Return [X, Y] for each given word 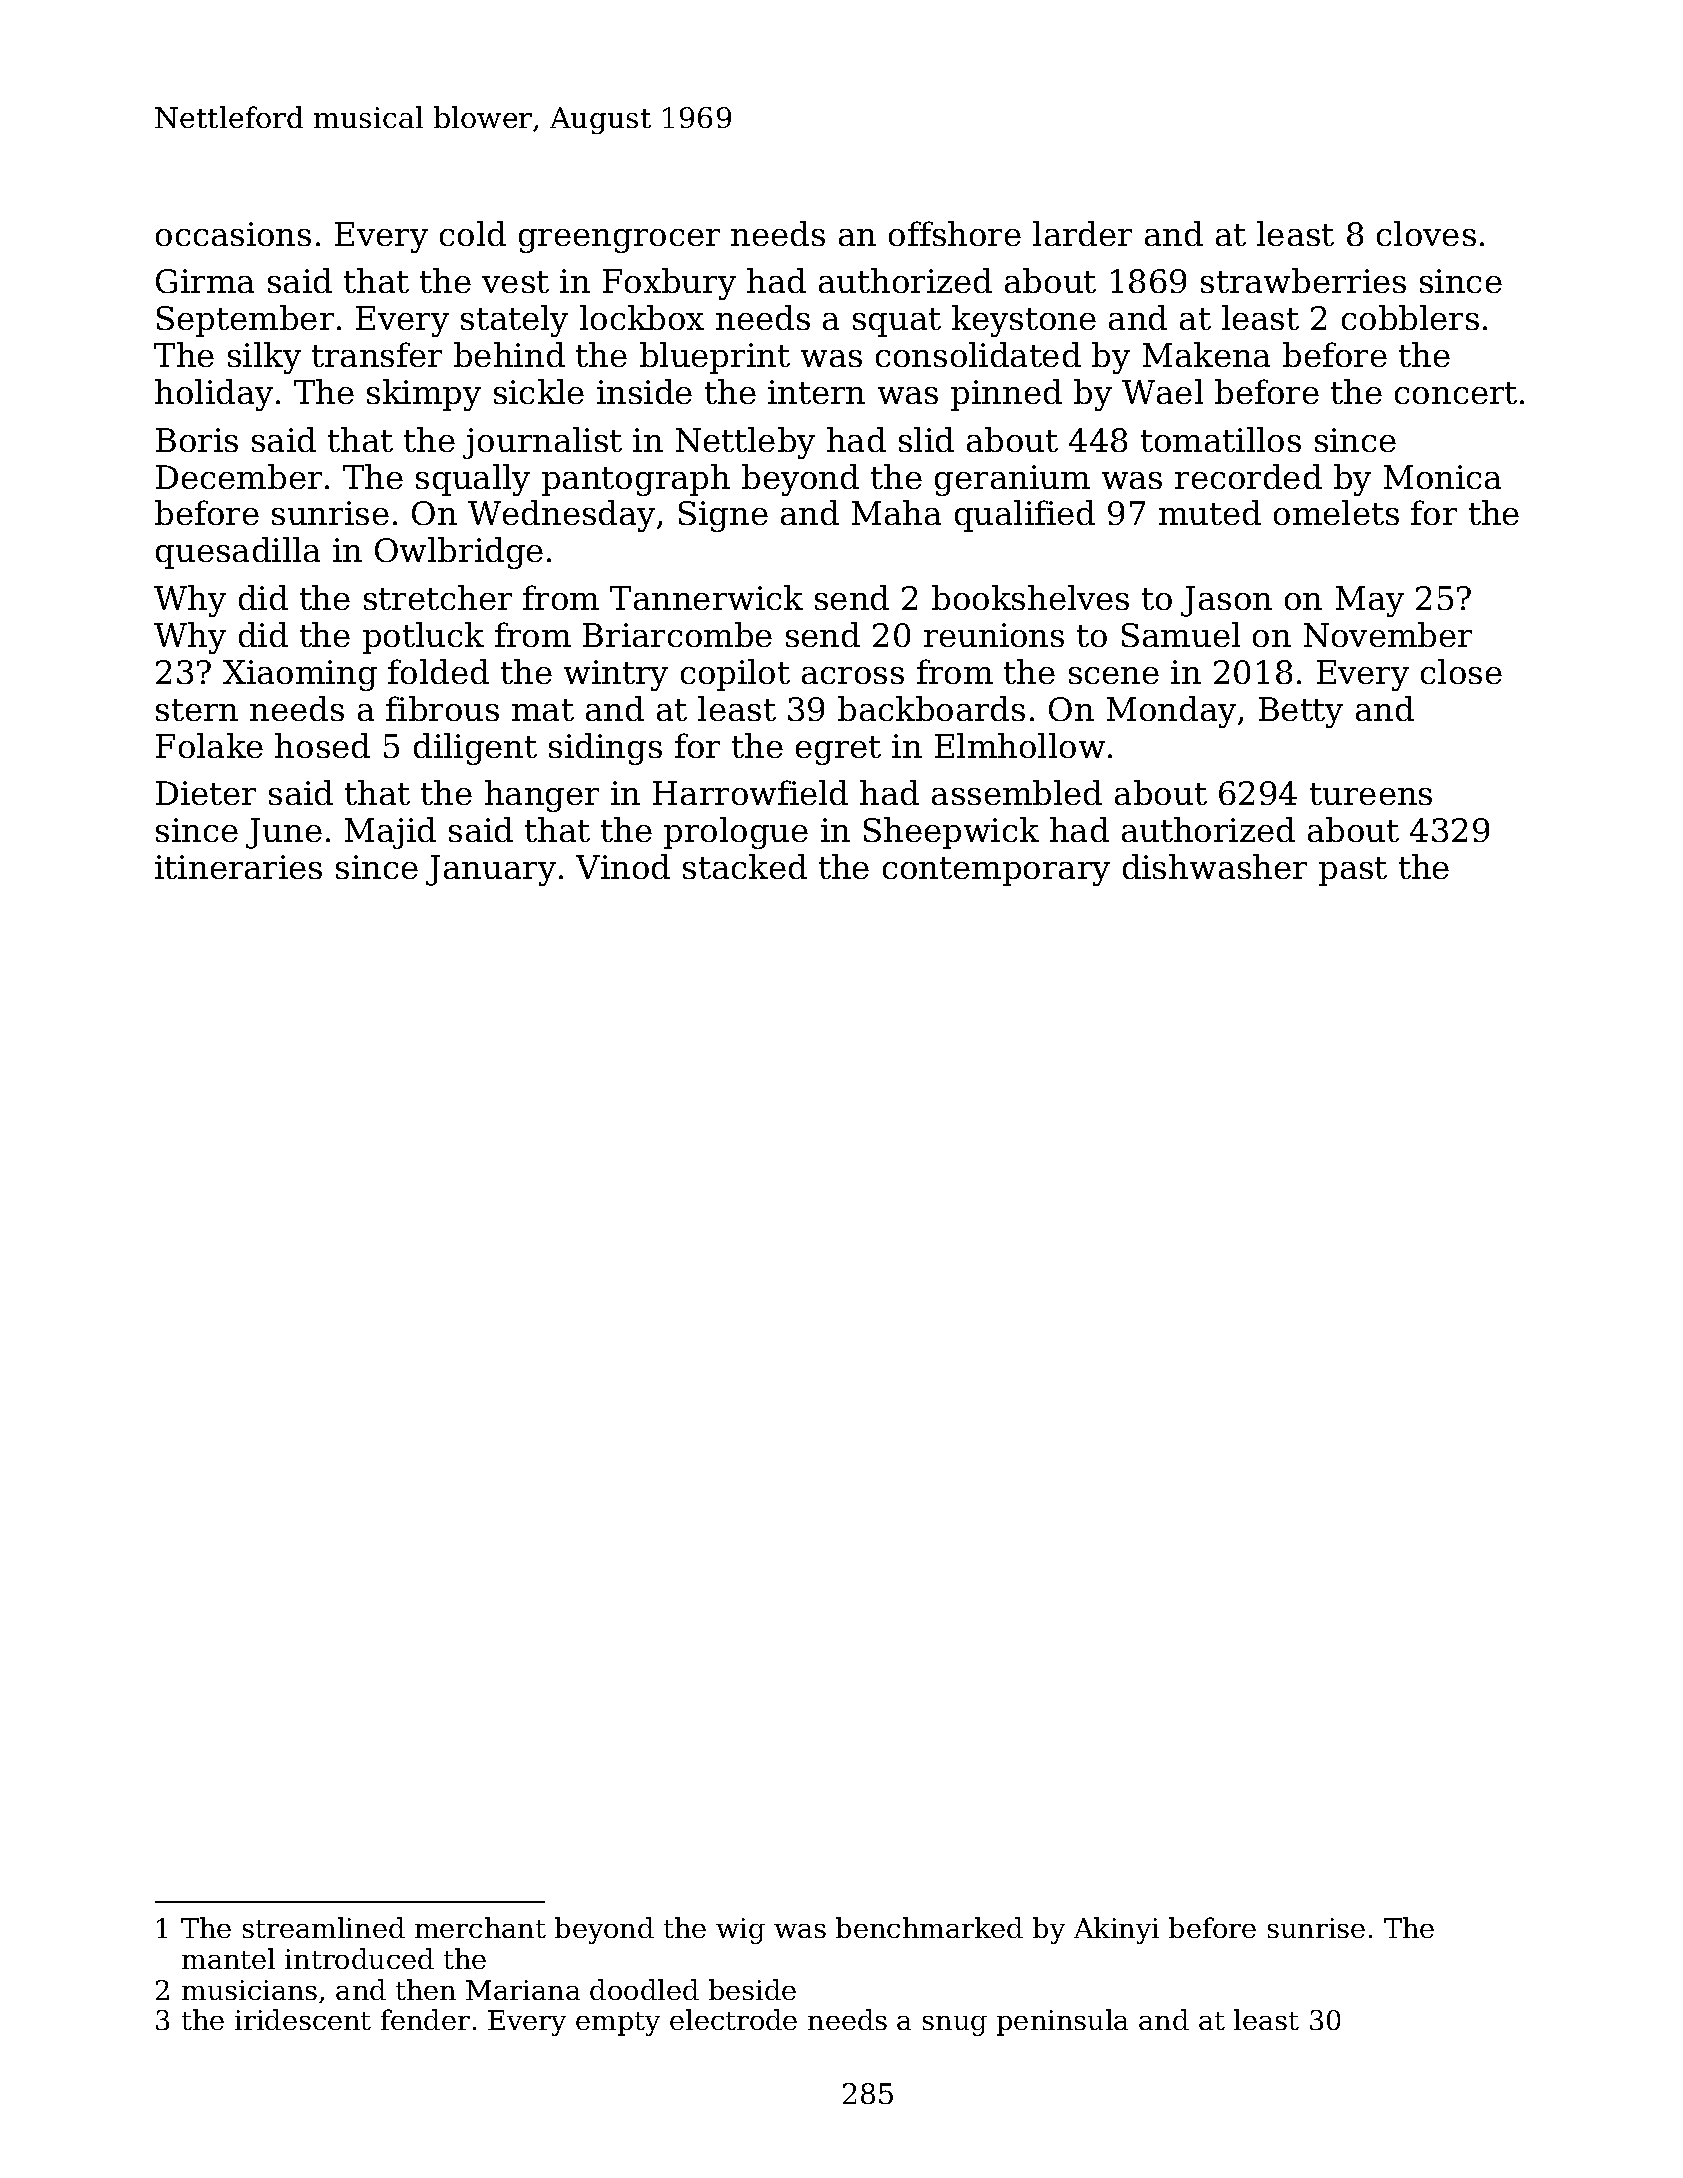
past [1353, 871]
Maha [896, 512]
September [245, 321]
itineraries [238, 867]
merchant [480, 1927]
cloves [1426, 233]
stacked [745, 866]
